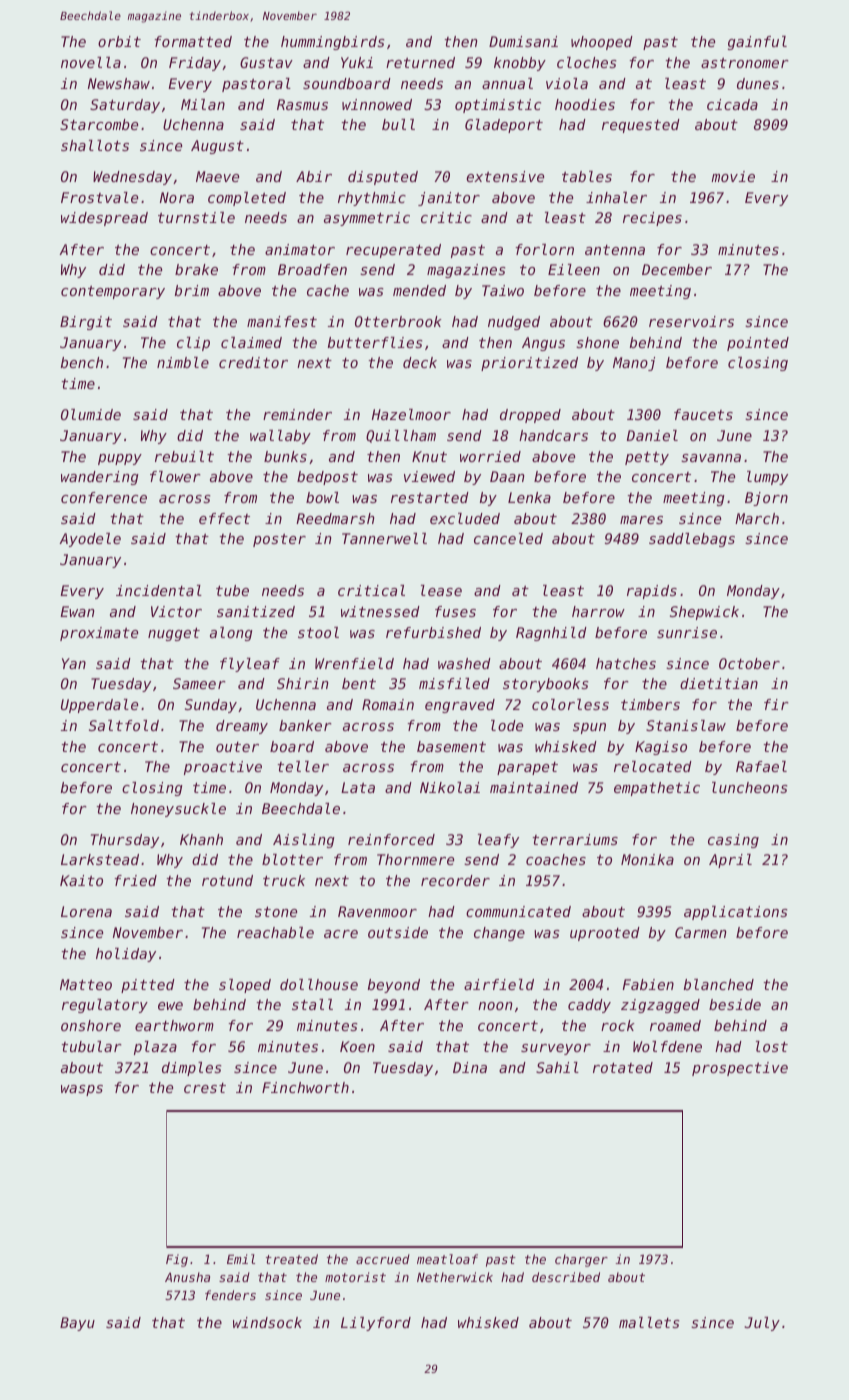  I want to click on wasps, so click(82, 1090).
